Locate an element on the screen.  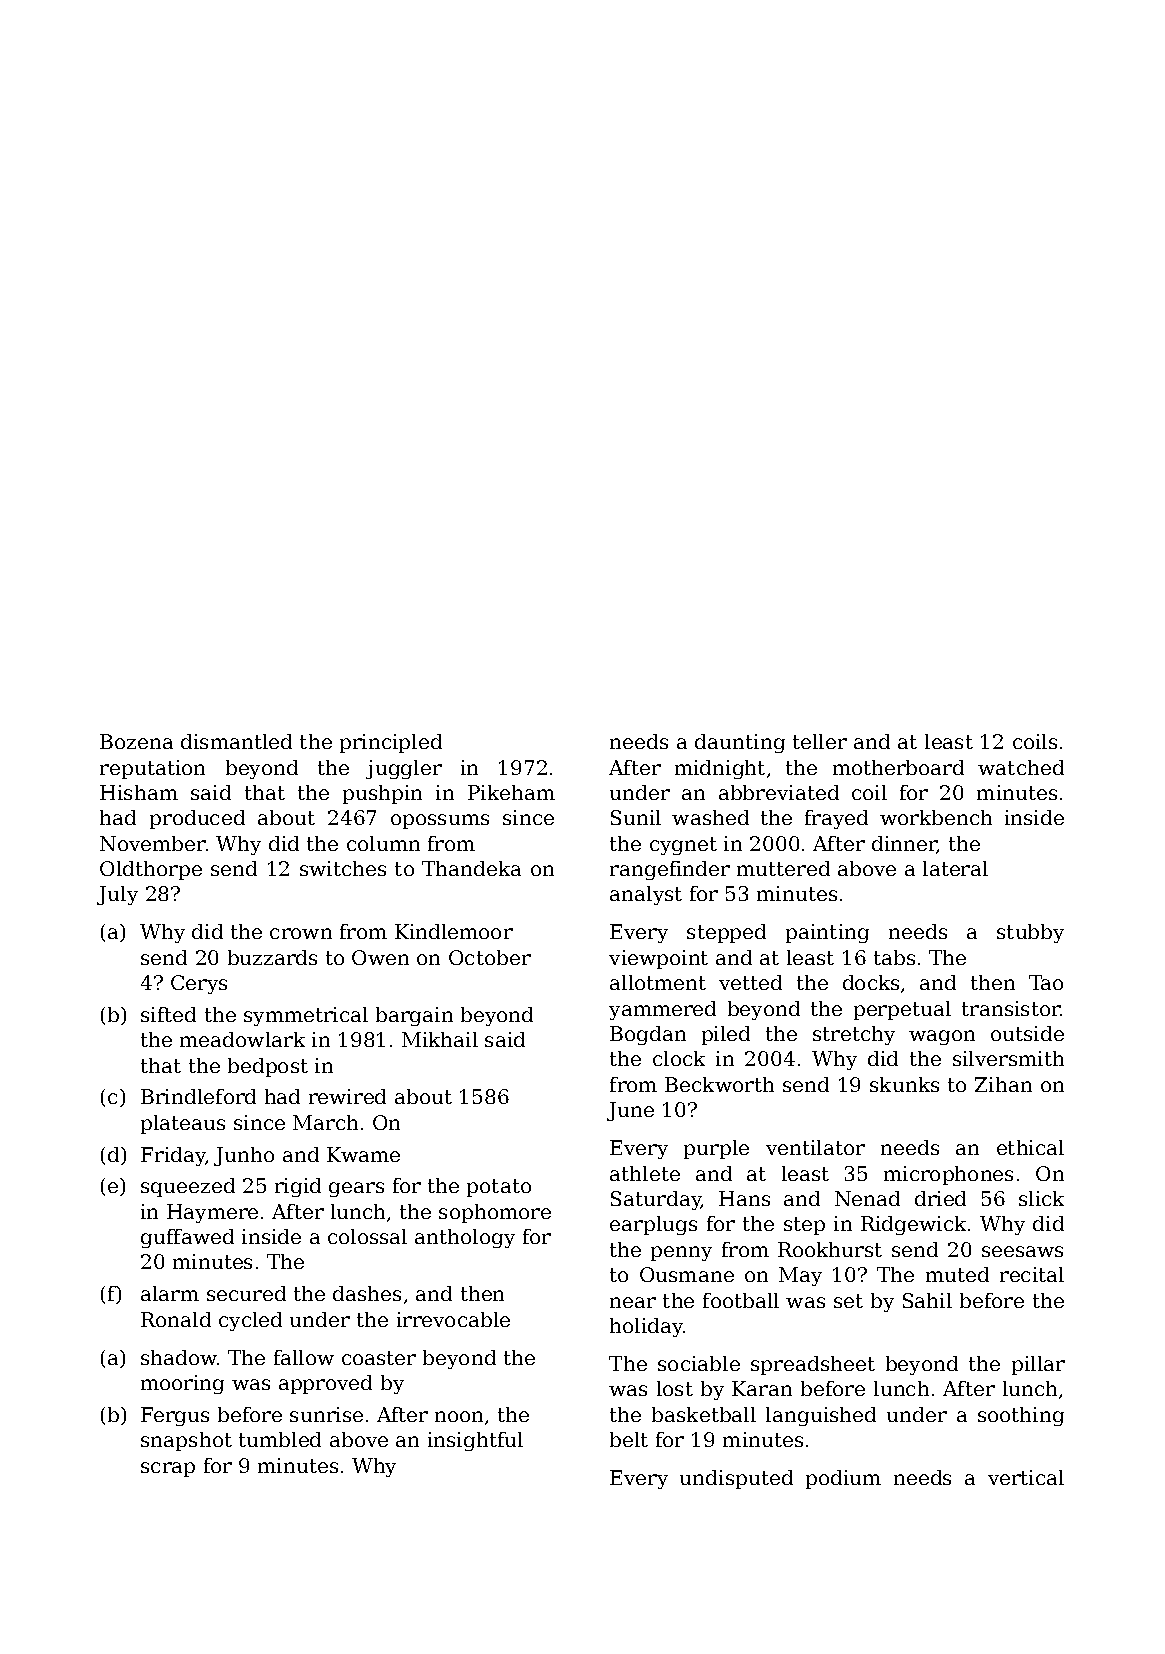
stubby is located at coordinates (1030, 933).
